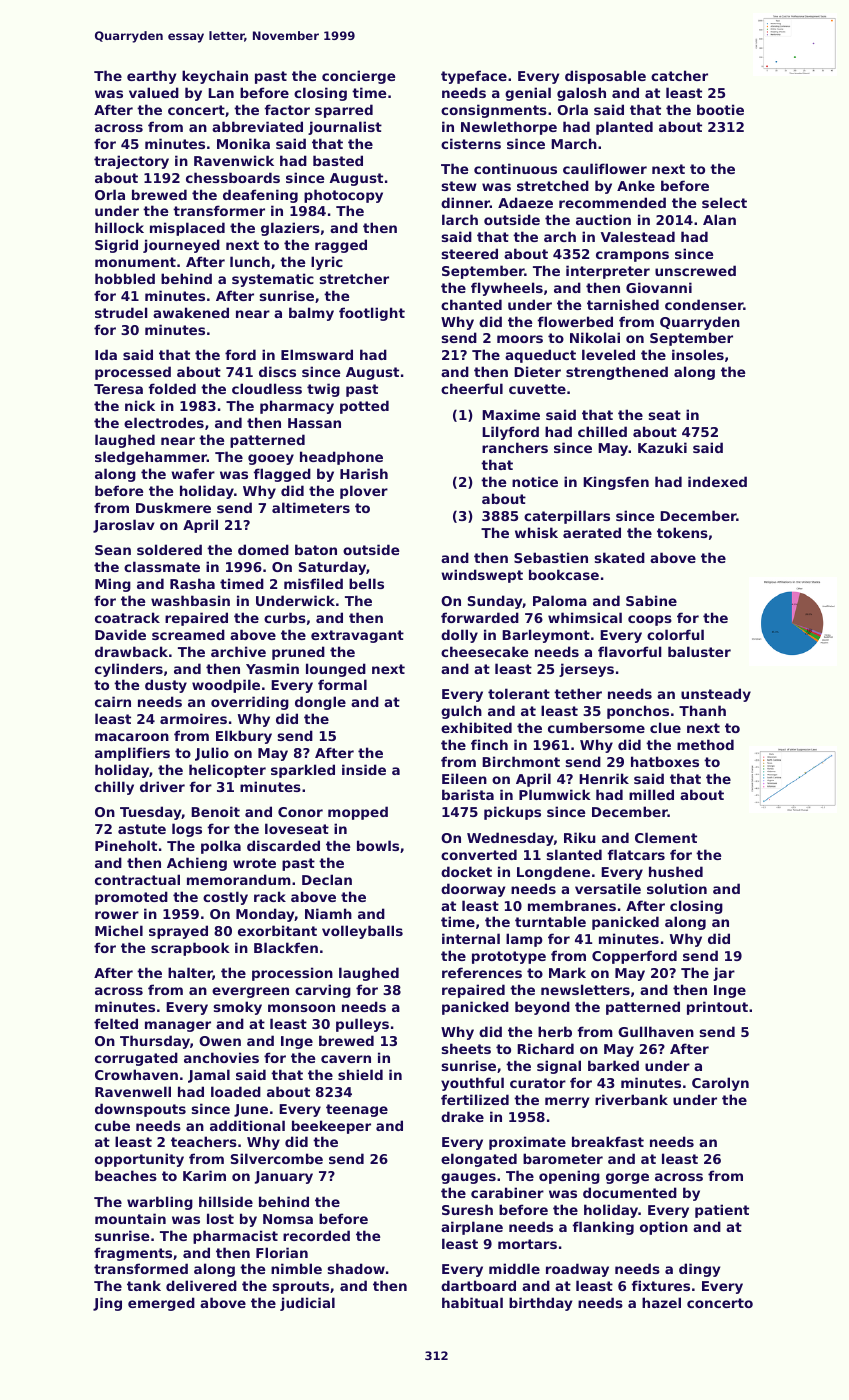 This screenshot has height=1400, width=849. Describe the element at coordinates (471, 143) in the screenshot. I see `cisterns` at that location.
